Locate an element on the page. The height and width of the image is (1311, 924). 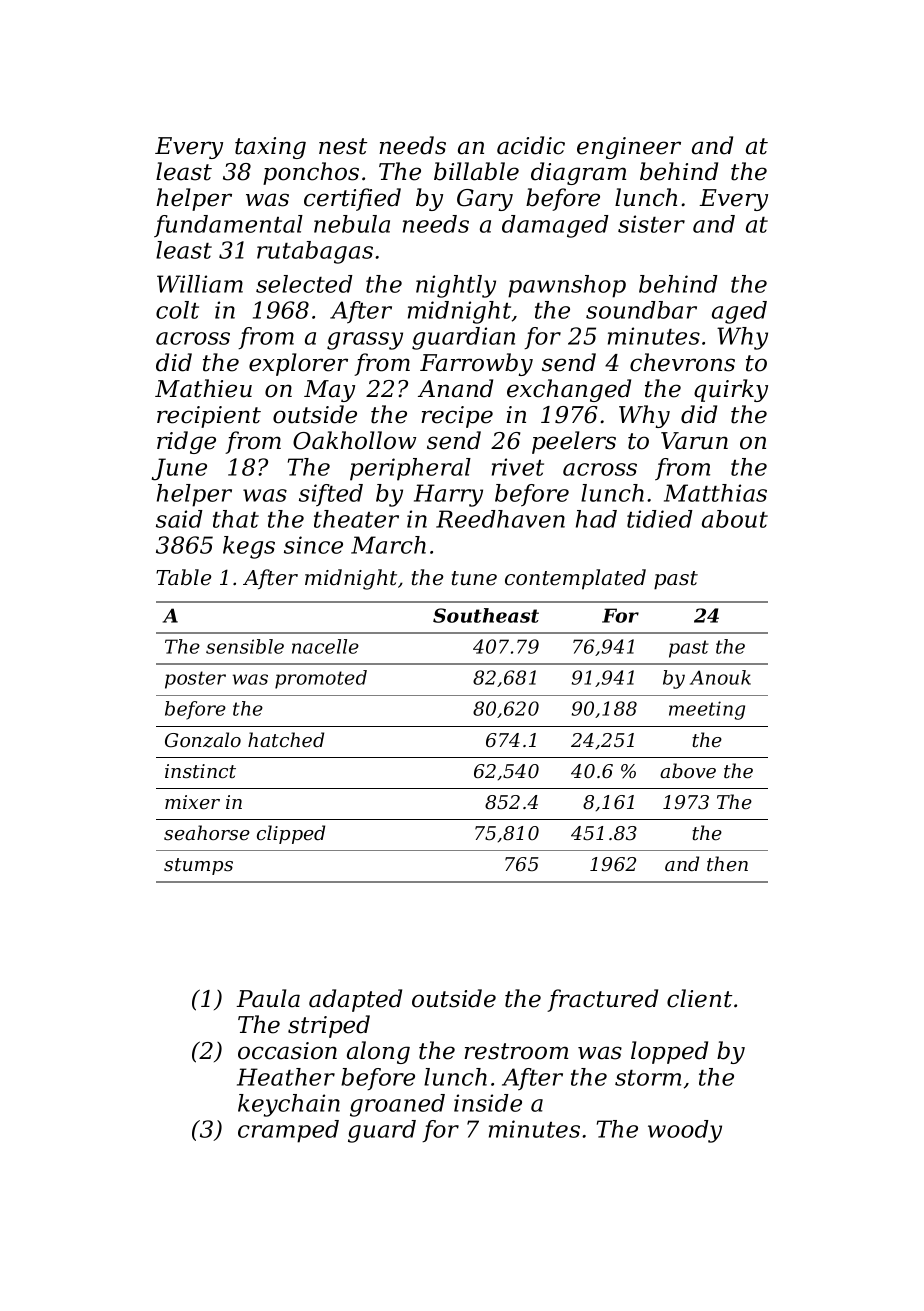
above is located at coordinates (688, 770).
